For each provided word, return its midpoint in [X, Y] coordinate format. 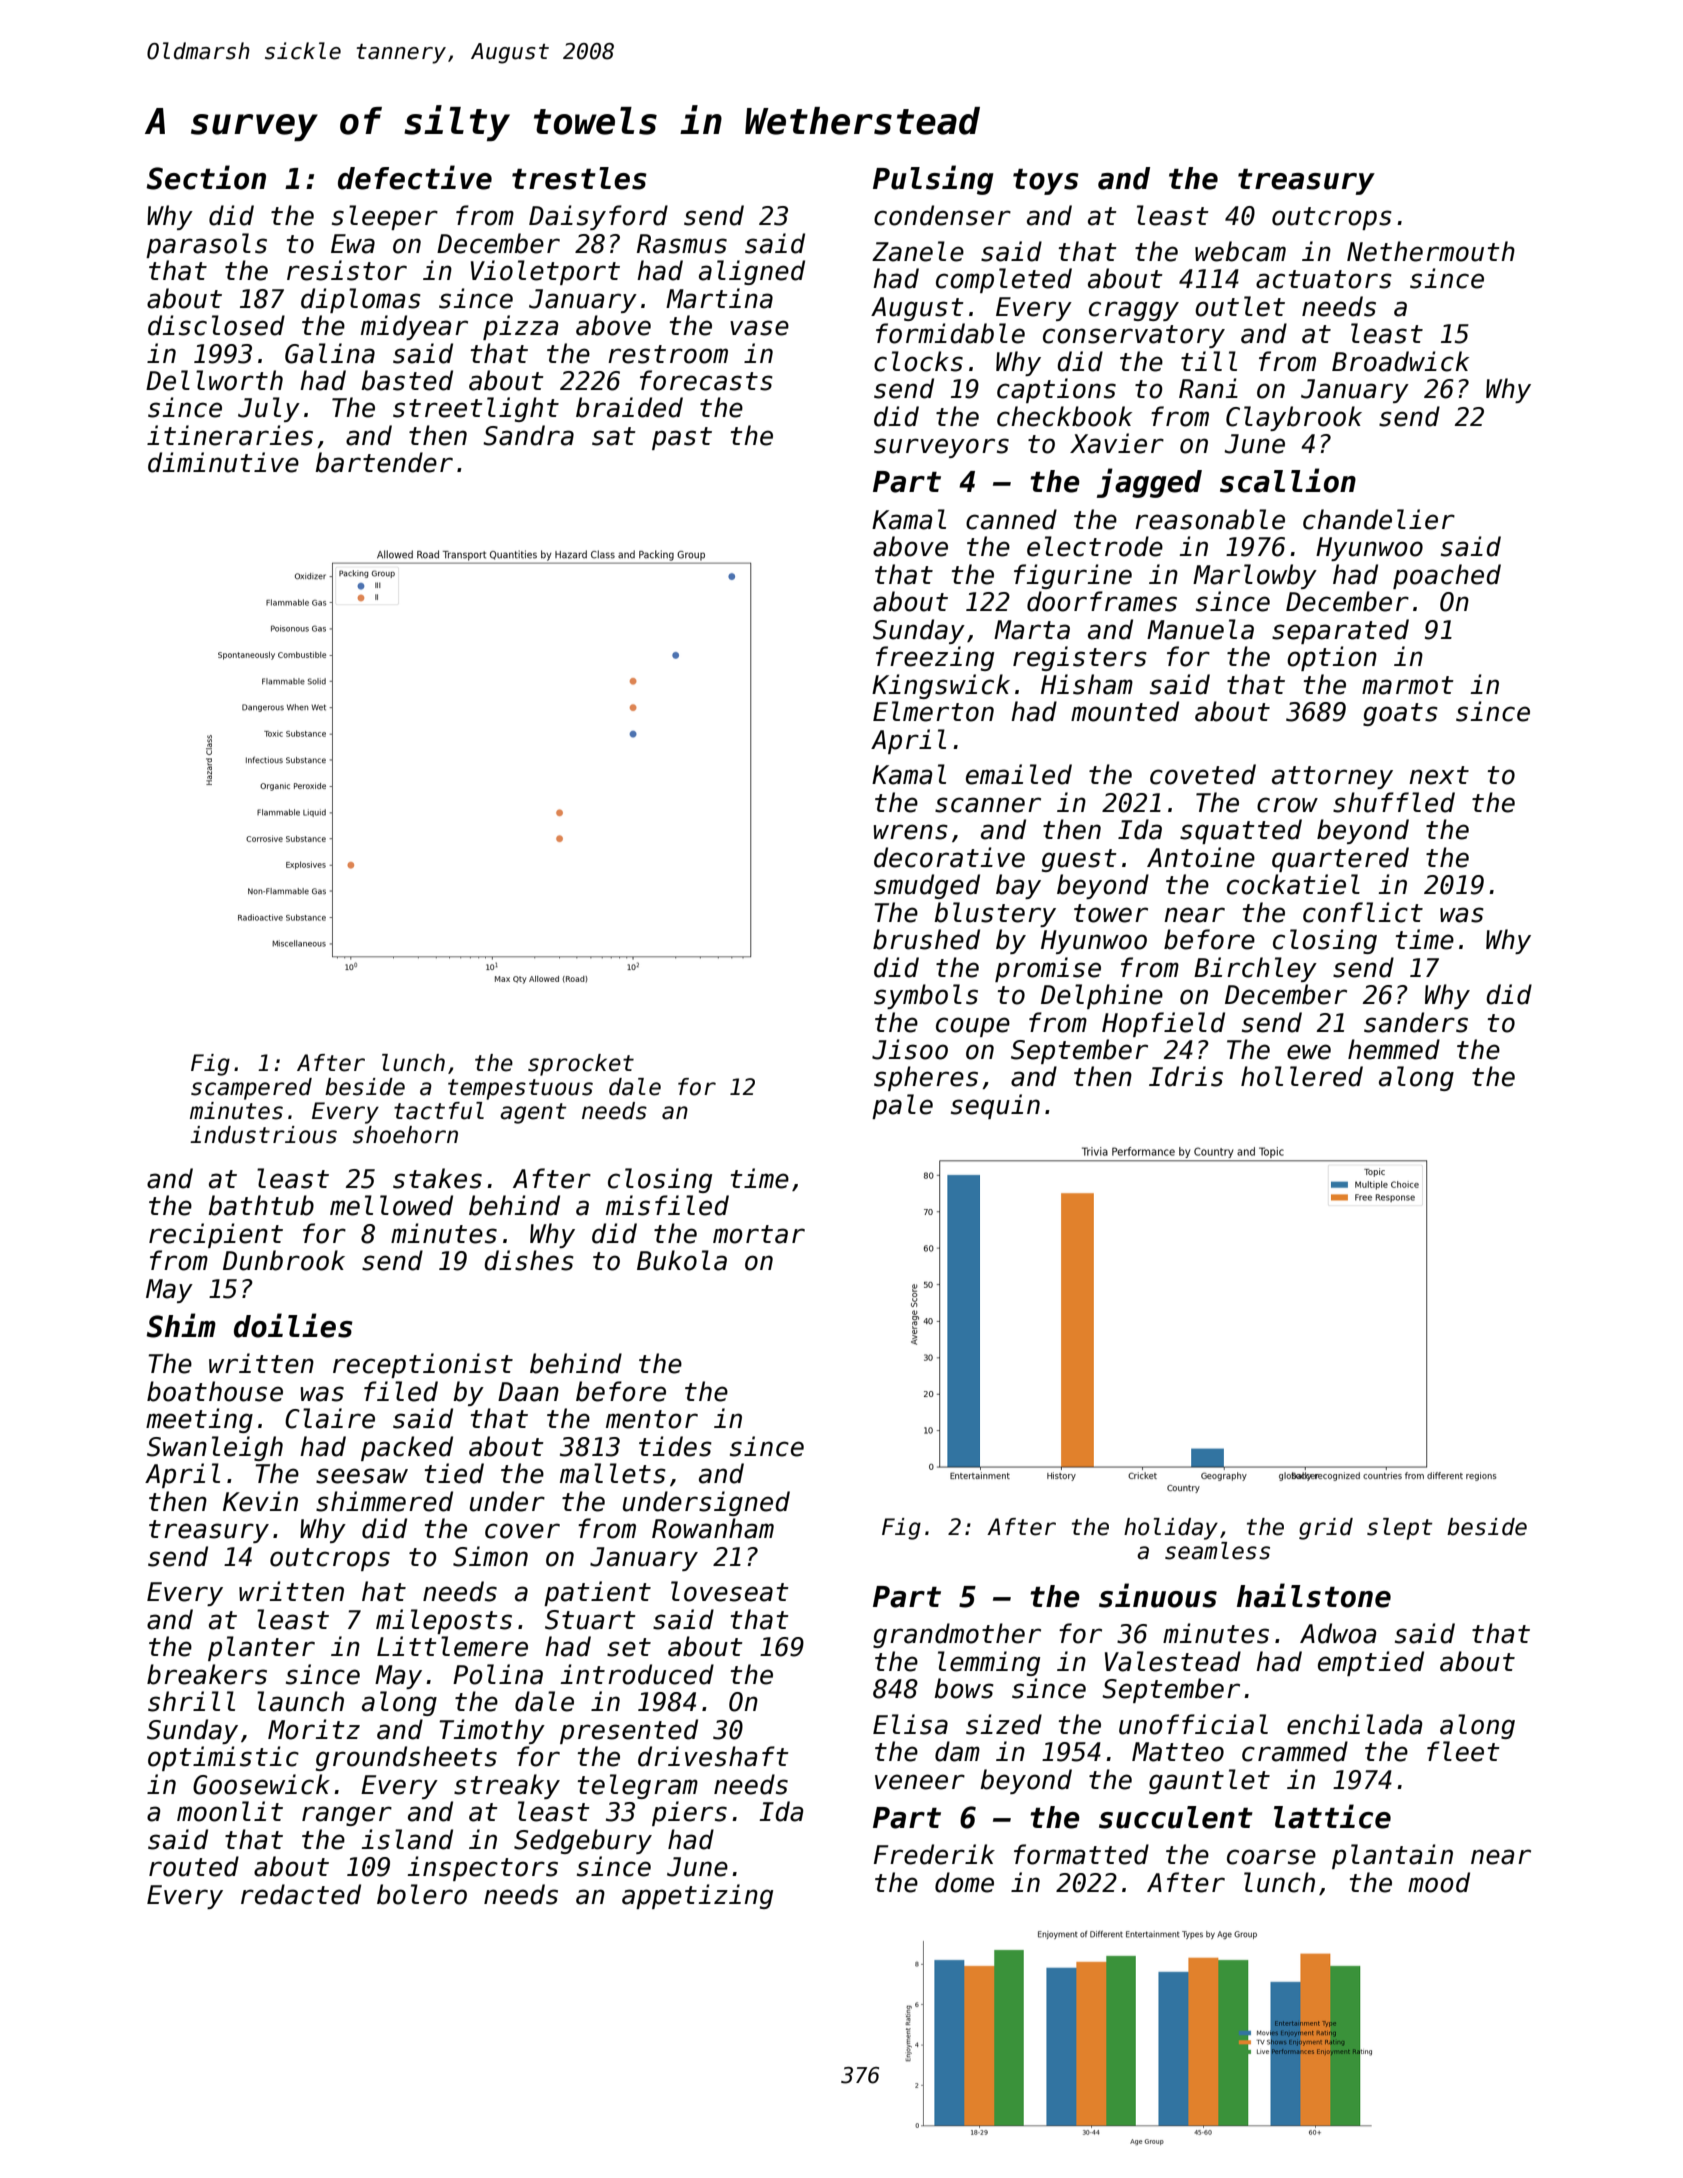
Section [206, 177]
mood [1439, 1882]
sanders [1416, 1022]
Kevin [260, 1501]
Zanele [918, 251]
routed [194, 1866]
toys [1046, 182]
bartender [384, 462]
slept [1400, 1529]
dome [964, 1882]
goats [1400, 714]
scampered [251, 1089]
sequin [995, 1106]
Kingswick [941, 686]
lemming [989, 1663]
